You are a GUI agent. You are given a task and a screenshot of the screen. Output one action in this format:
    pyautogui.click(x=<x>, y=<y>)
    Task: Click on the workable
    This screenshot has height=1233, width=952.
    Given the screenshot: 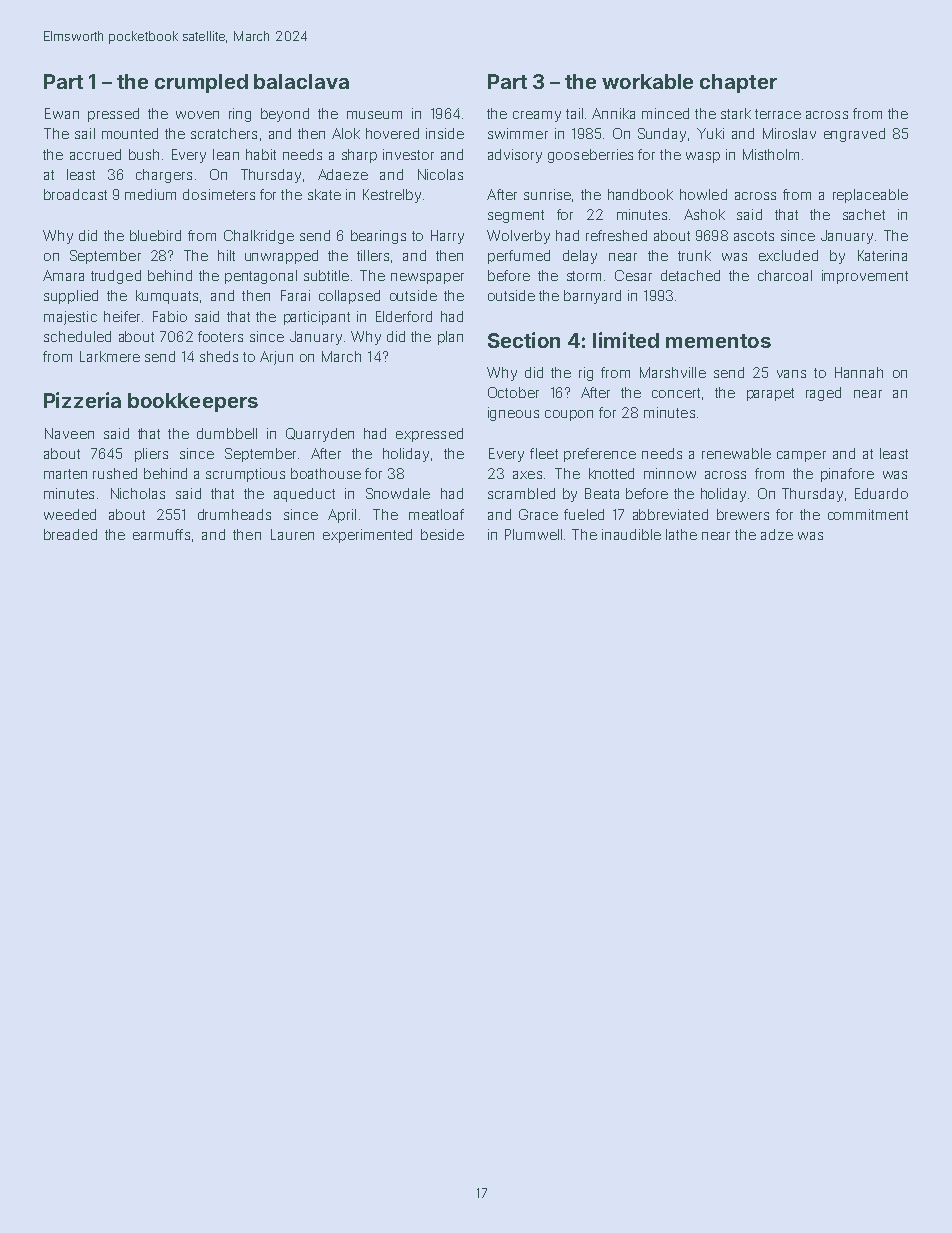 What is the action you would take?
    pyautogui.click(x=647, y=81)
